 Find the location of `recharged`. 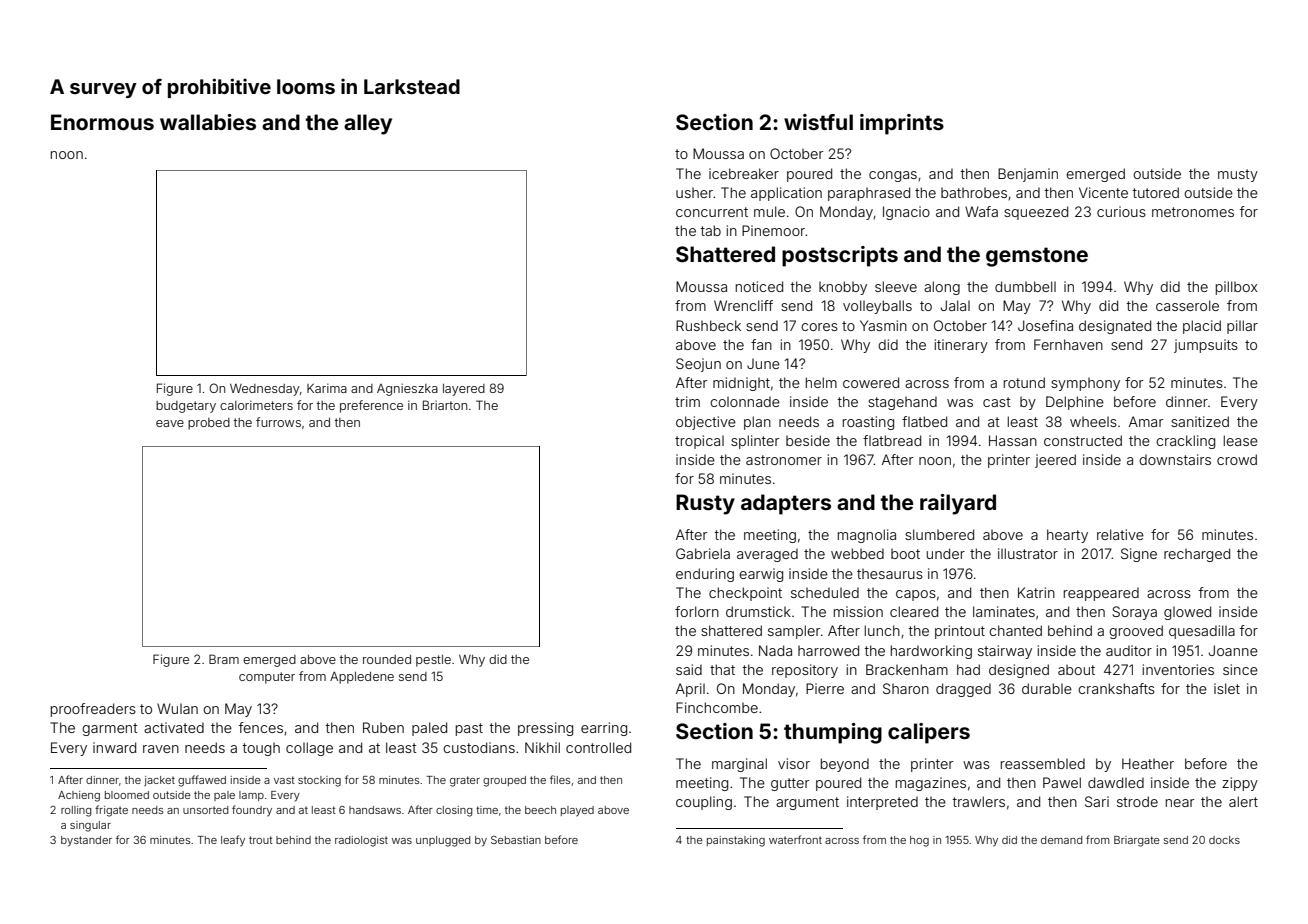

recharged is located at coordinates (1197, 555).
